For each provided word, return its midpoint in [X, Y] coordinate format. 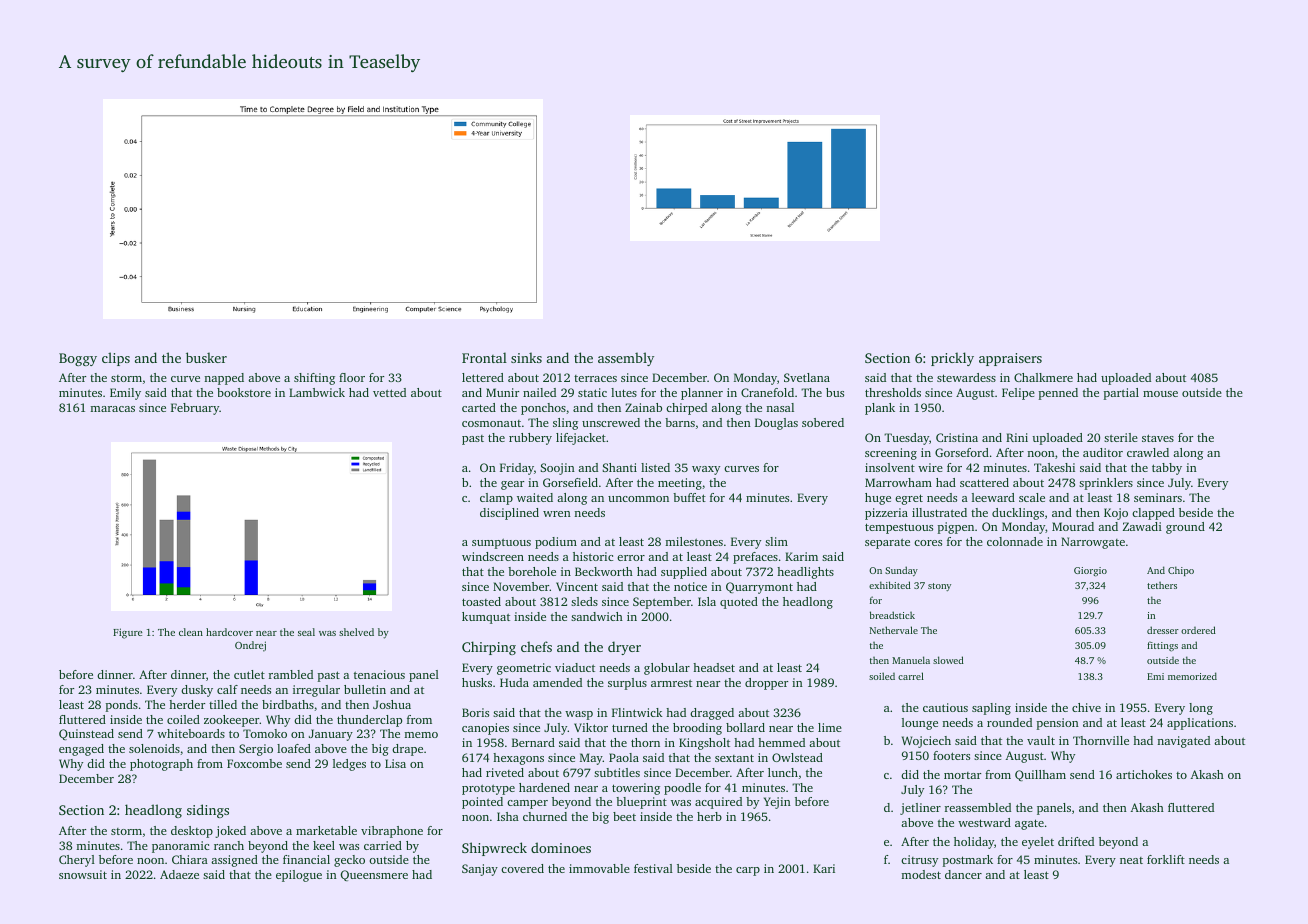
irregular [316, 691]
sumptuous [501, 543]
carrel [911, 676]
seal [306, 632]
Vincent [577, 586]
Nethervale [894, 630]
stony [939, 587]
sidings [208, 811]
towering [636, 789]
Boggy [78, 359]
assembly [626, 359]
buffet [689, 497]
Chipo [1181, 571]
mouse [1160, 394]
